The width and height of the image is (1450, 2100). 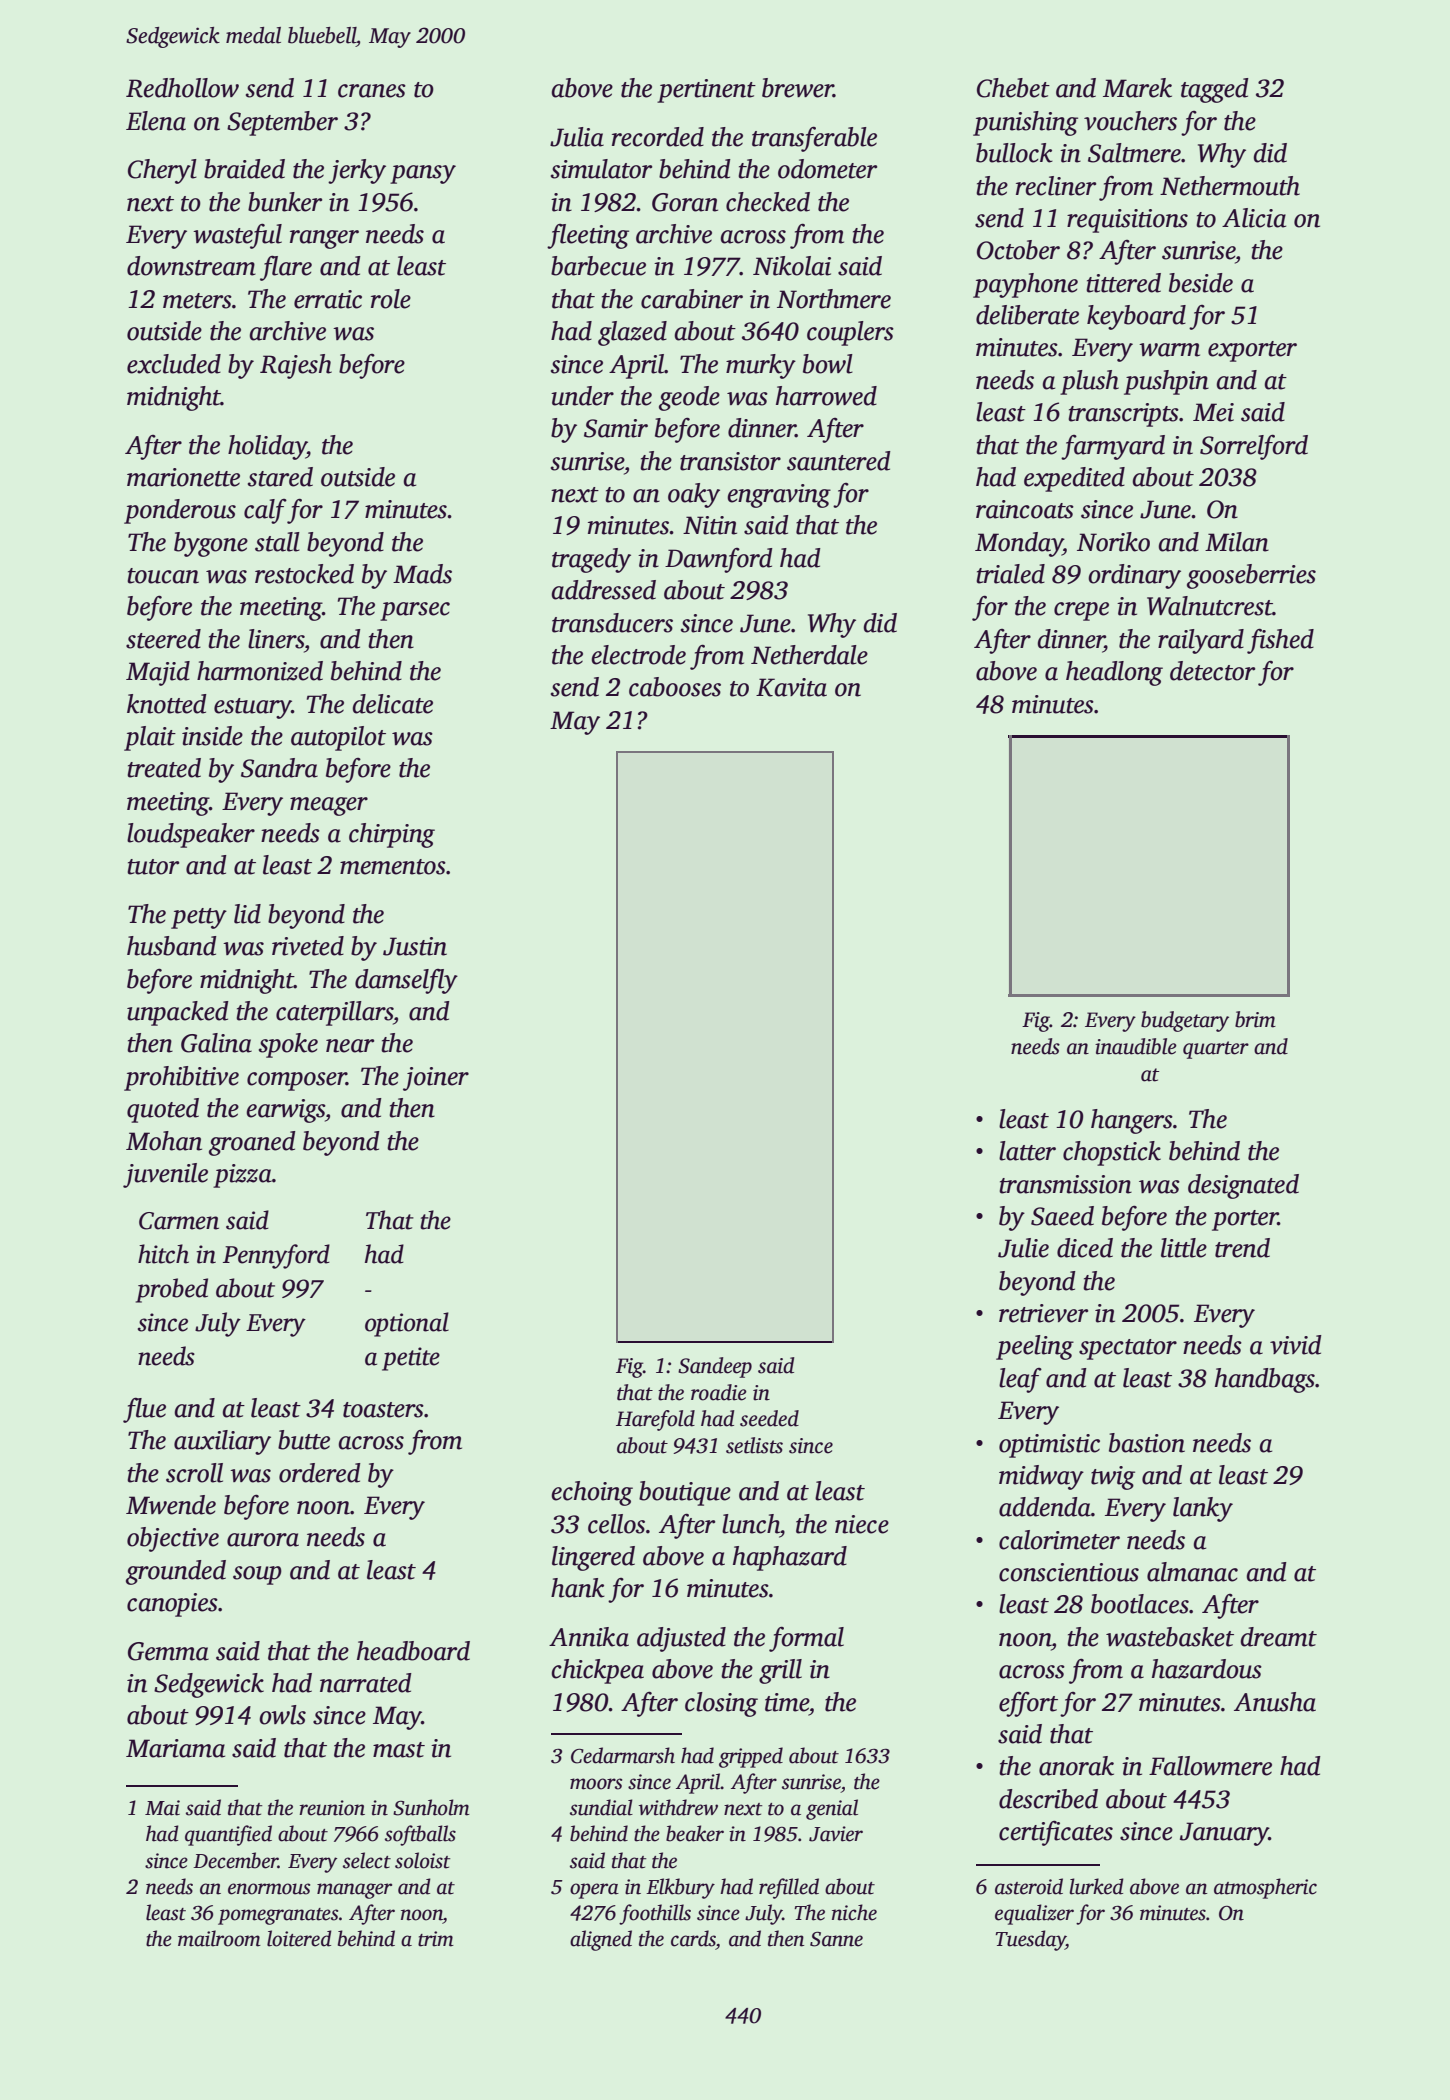 What do you see at coordinates (601, 1940) in the image?
I see `aligned` at bounding box center [601, 1940].
